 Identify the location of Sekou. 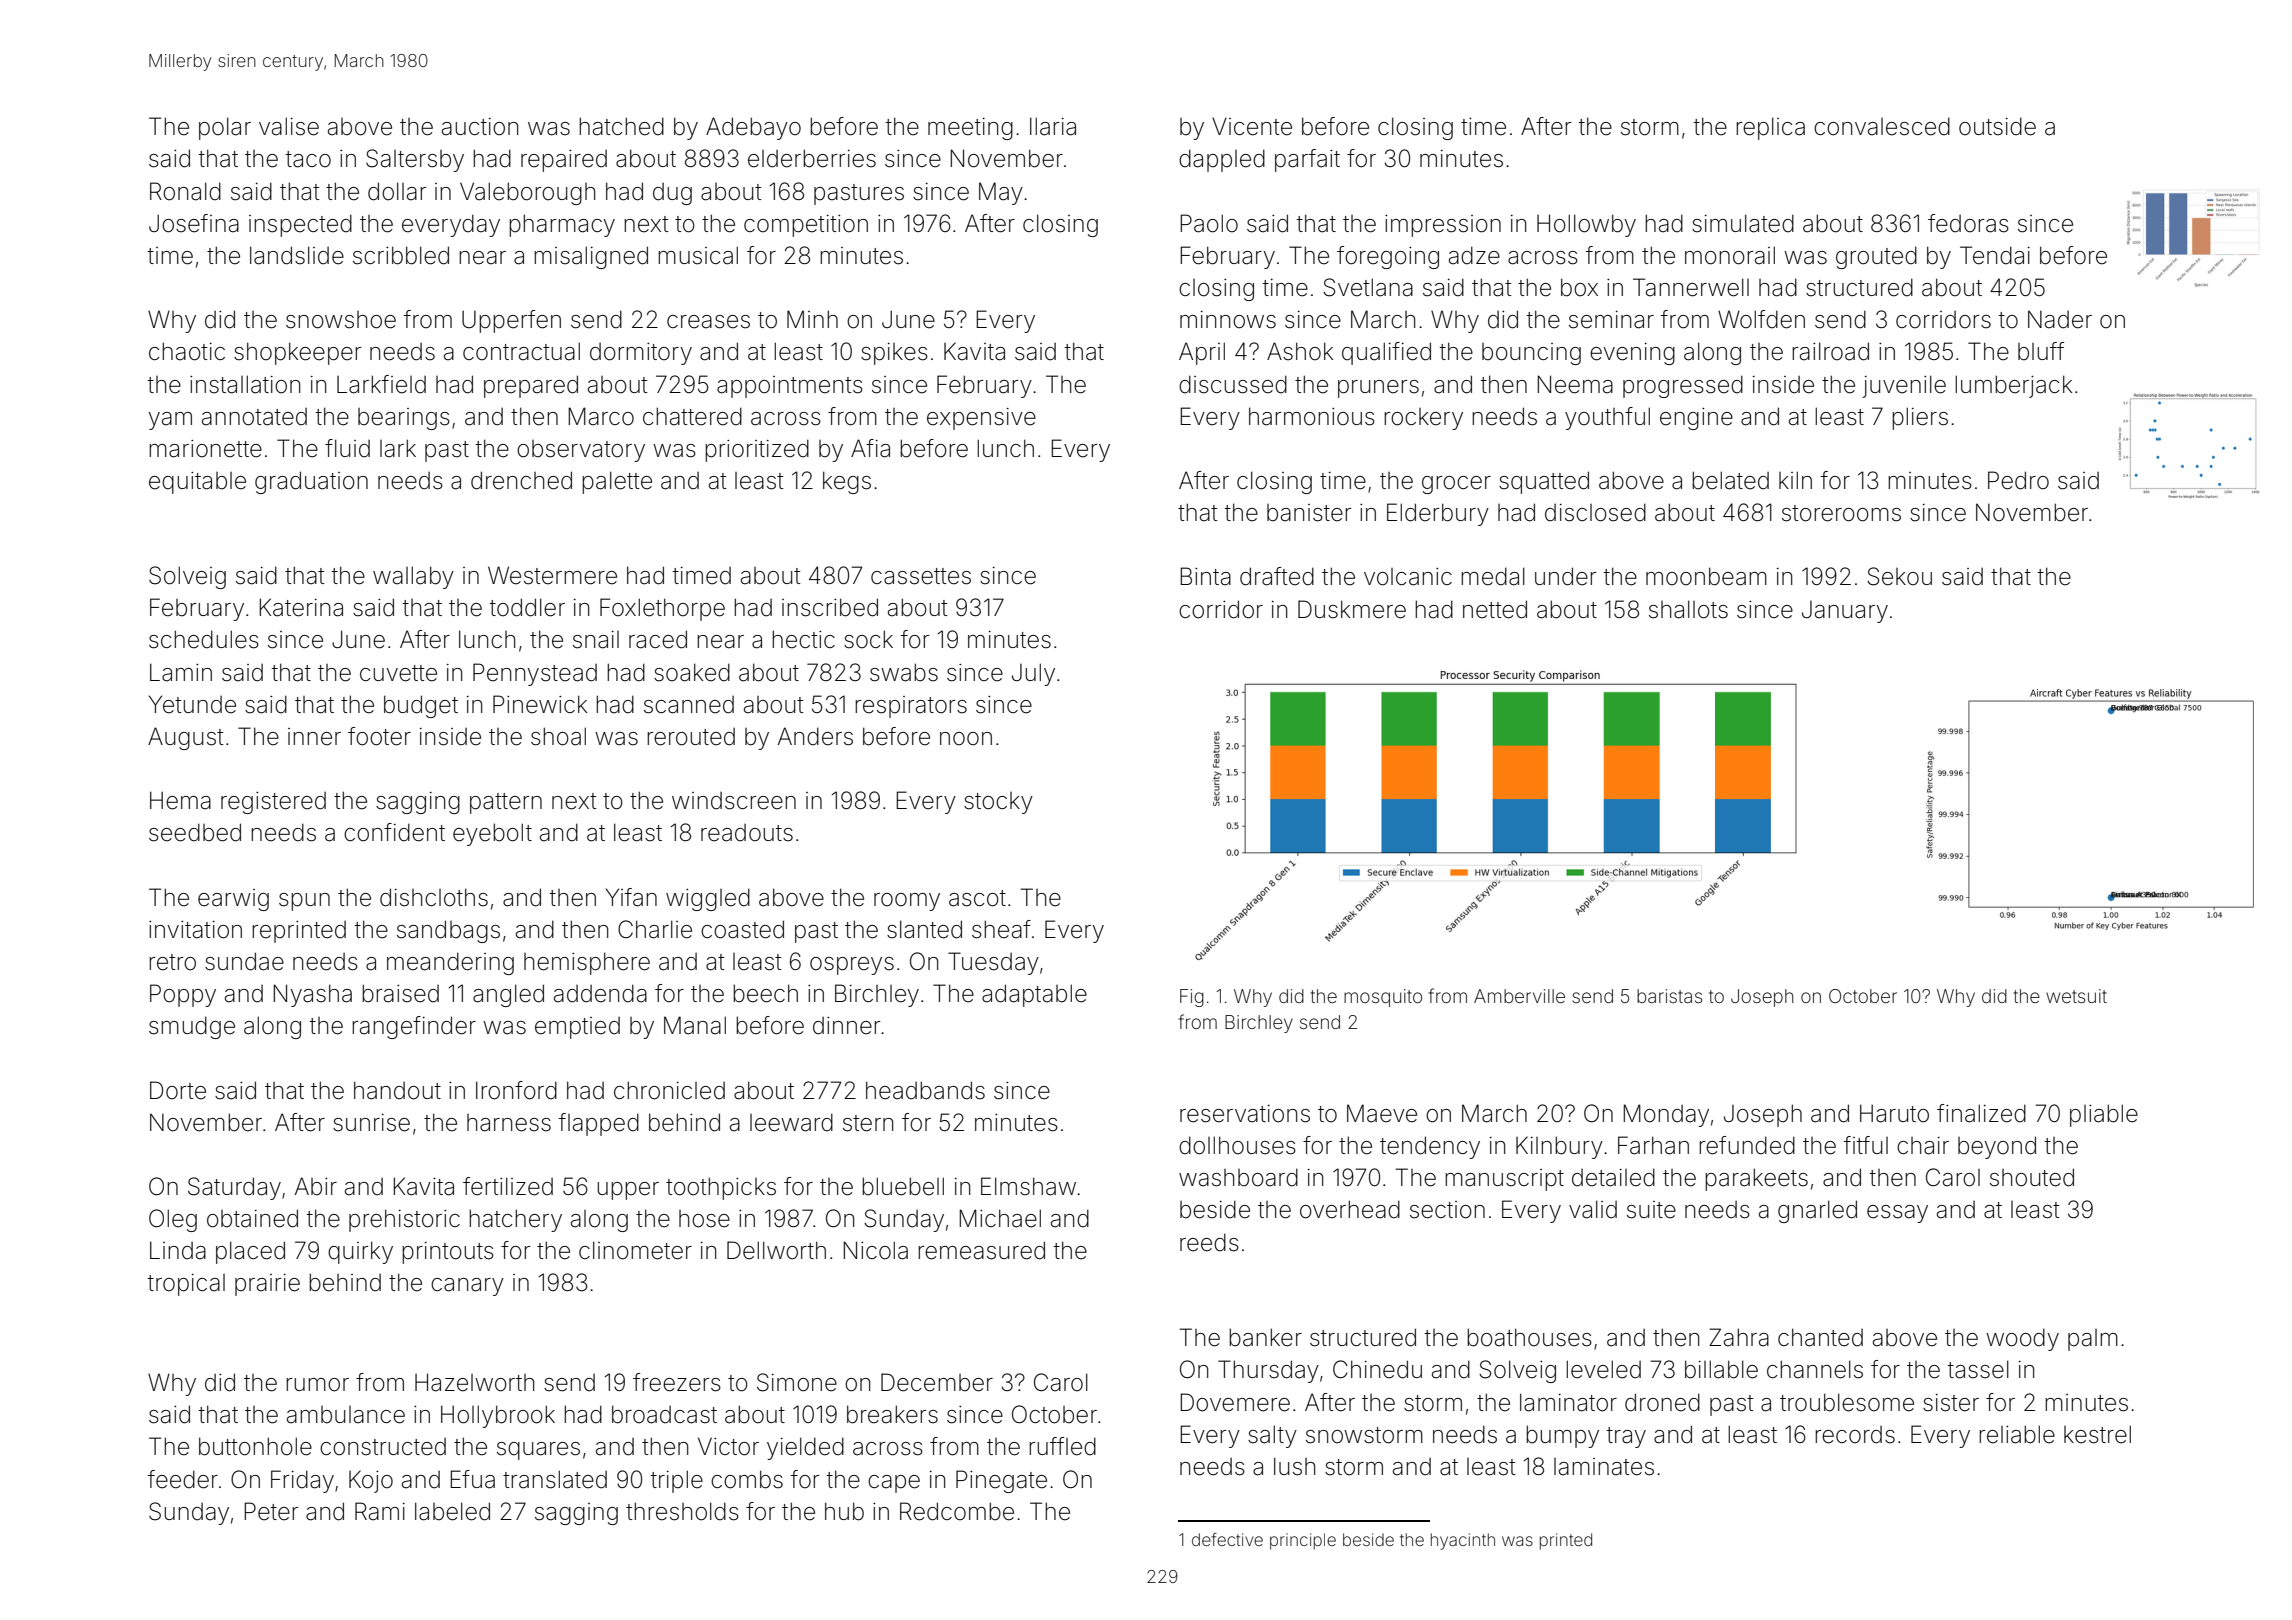
(1899, 576).
